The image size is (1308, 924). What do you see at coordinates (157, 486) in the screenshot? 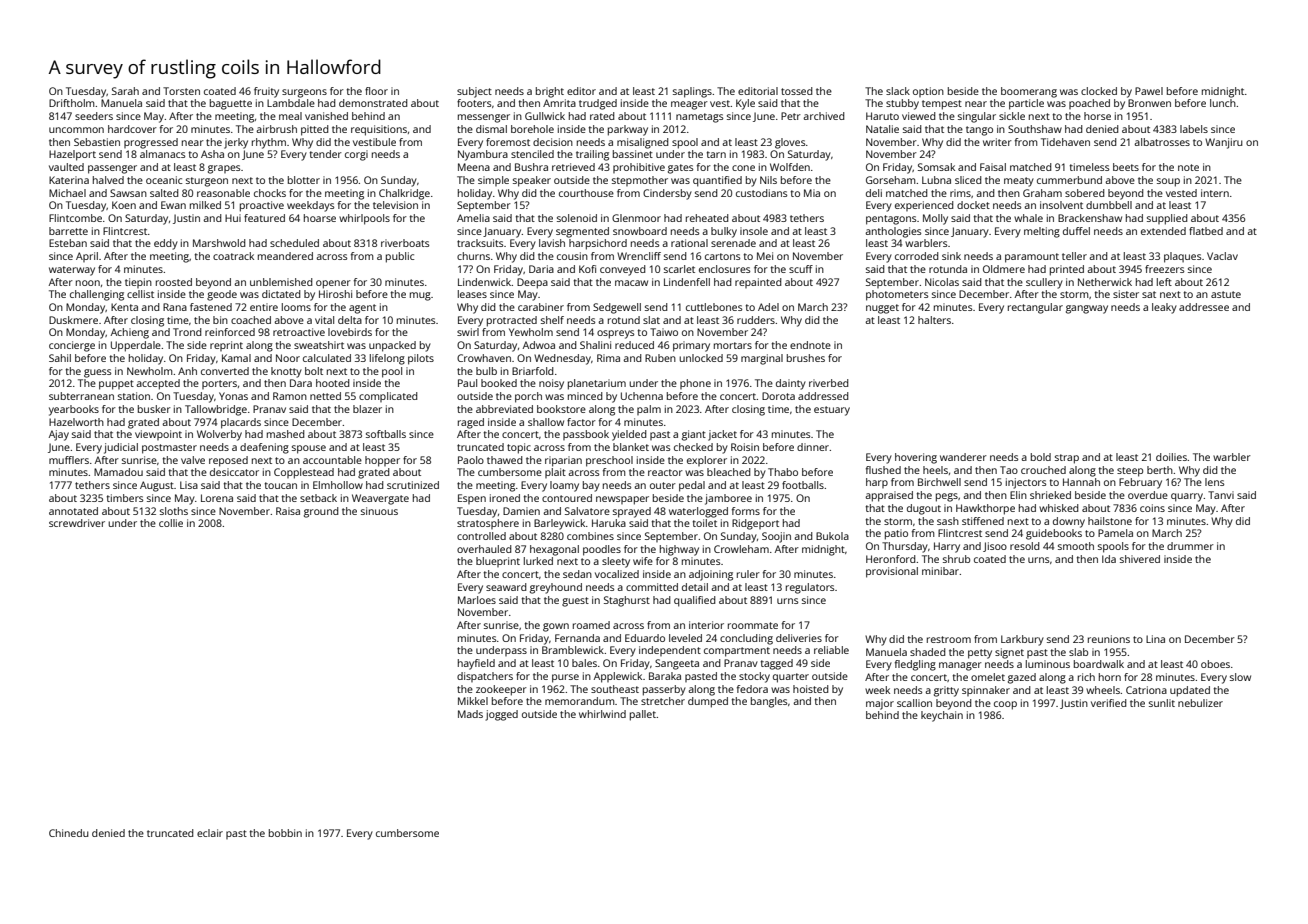
I see `August` at bounding box center [157, 486].
